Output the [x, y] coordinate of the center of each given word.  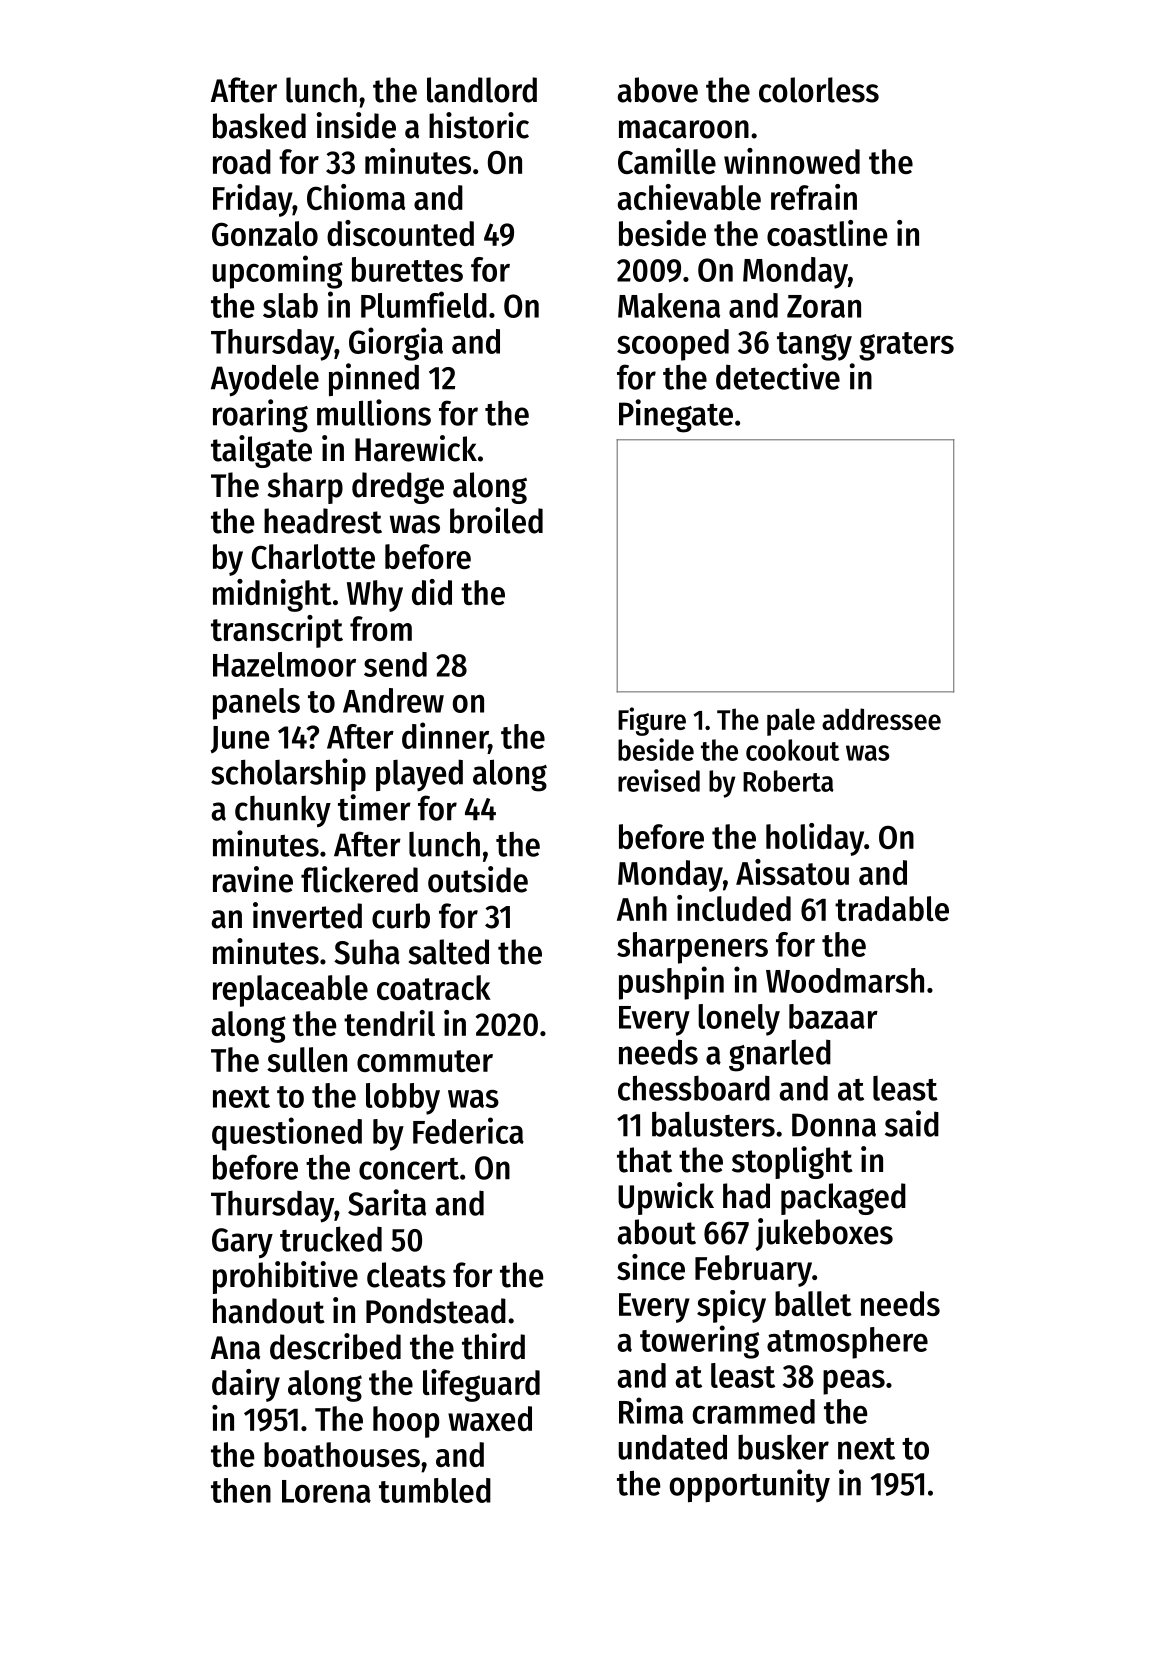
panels [256, 704]
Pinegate [676, 416]
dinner [445, 735]
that [644, 1160]
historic [479, 125]
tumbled [435, 1490]
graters [906, 346]
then [241, 1490]
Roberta [788, 781]
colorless [819, 90]
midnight [272, 595]
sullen [307, 1059]
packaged [843, 1199]
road [242, 161]
